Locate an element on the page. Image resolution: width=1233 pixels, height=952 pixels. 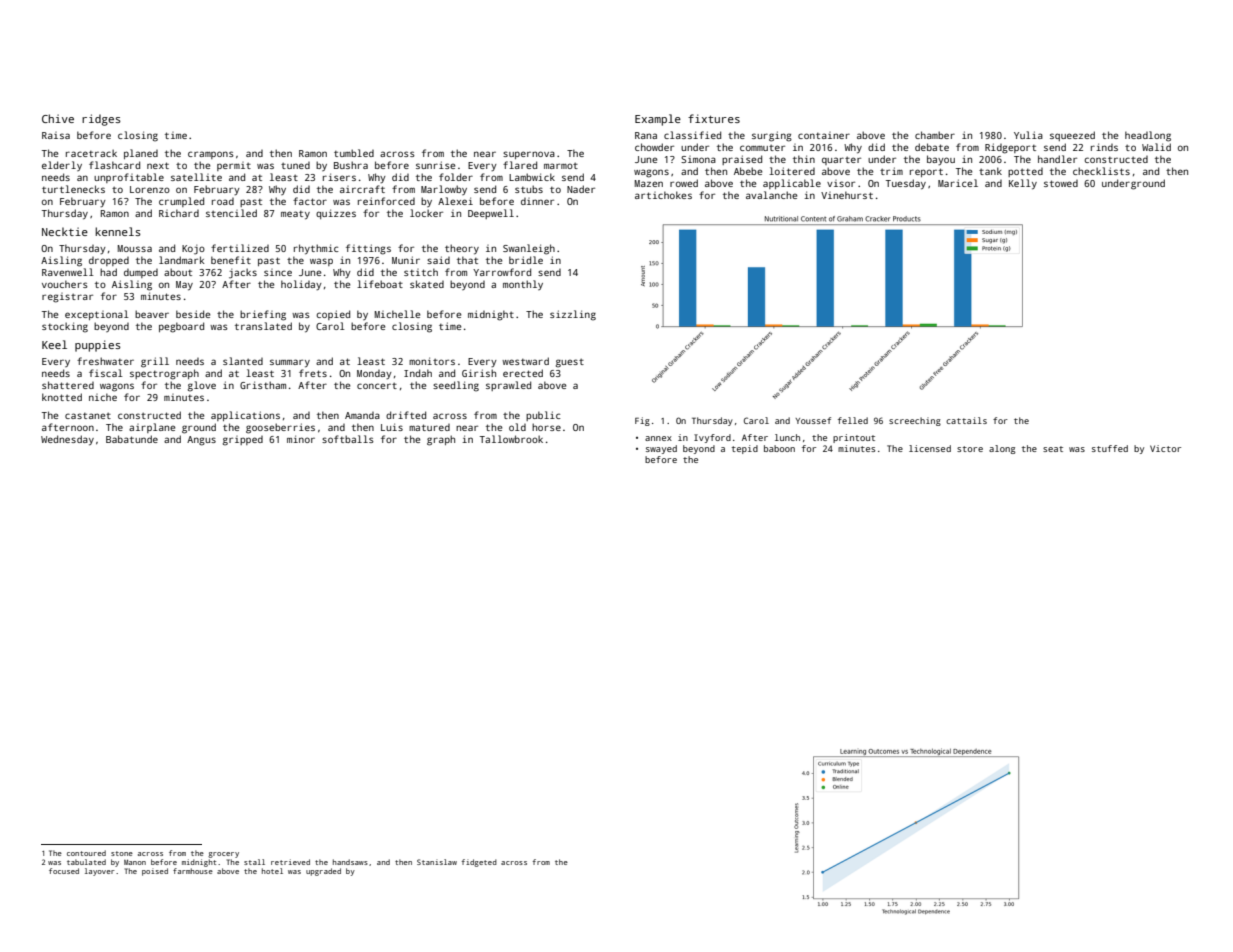
fidgeted is located at coordinates (479, 863).
